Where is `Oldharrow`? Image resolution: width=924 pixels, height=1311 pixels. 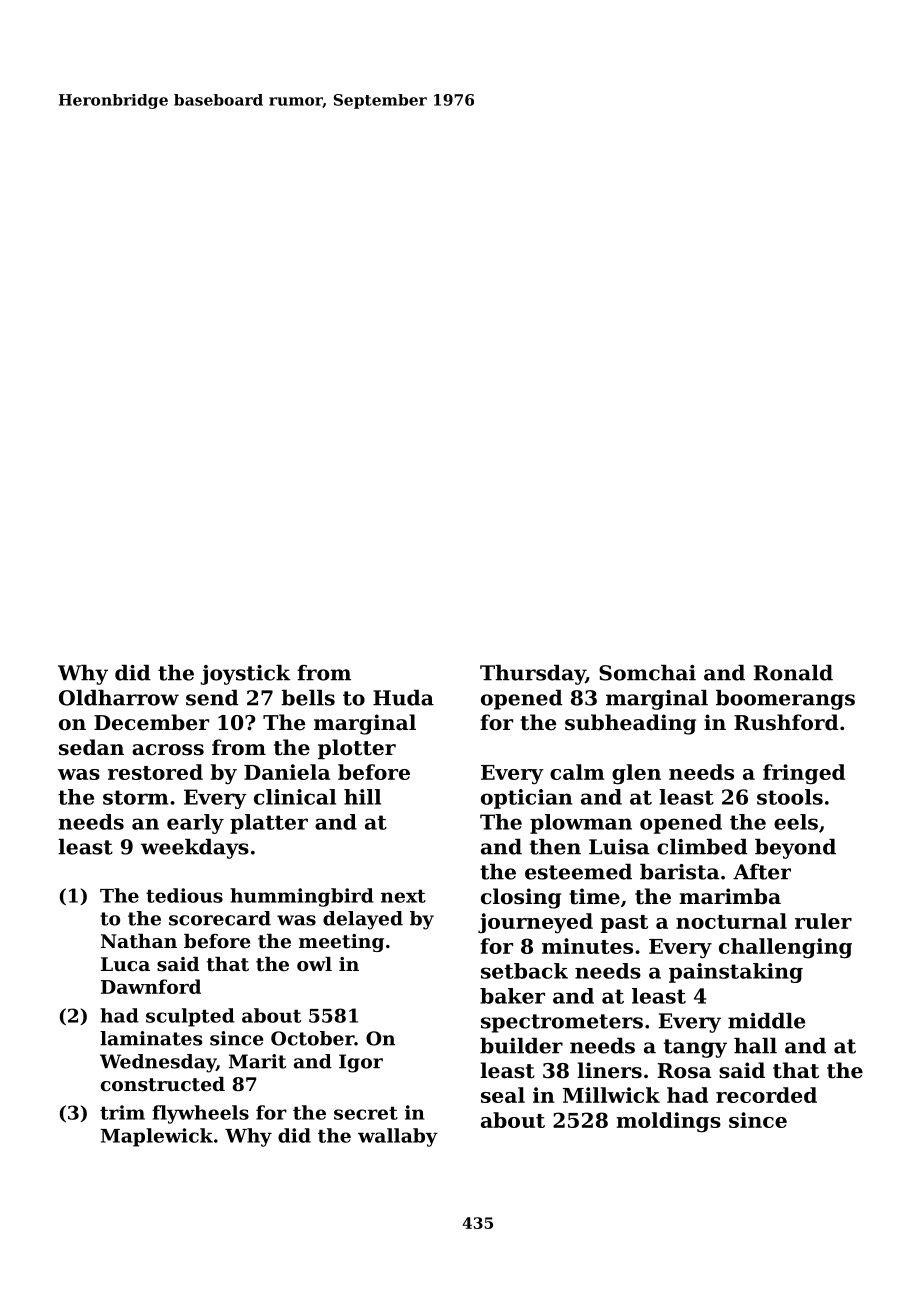 Oldharrow is located at coordinates (119, 698).
